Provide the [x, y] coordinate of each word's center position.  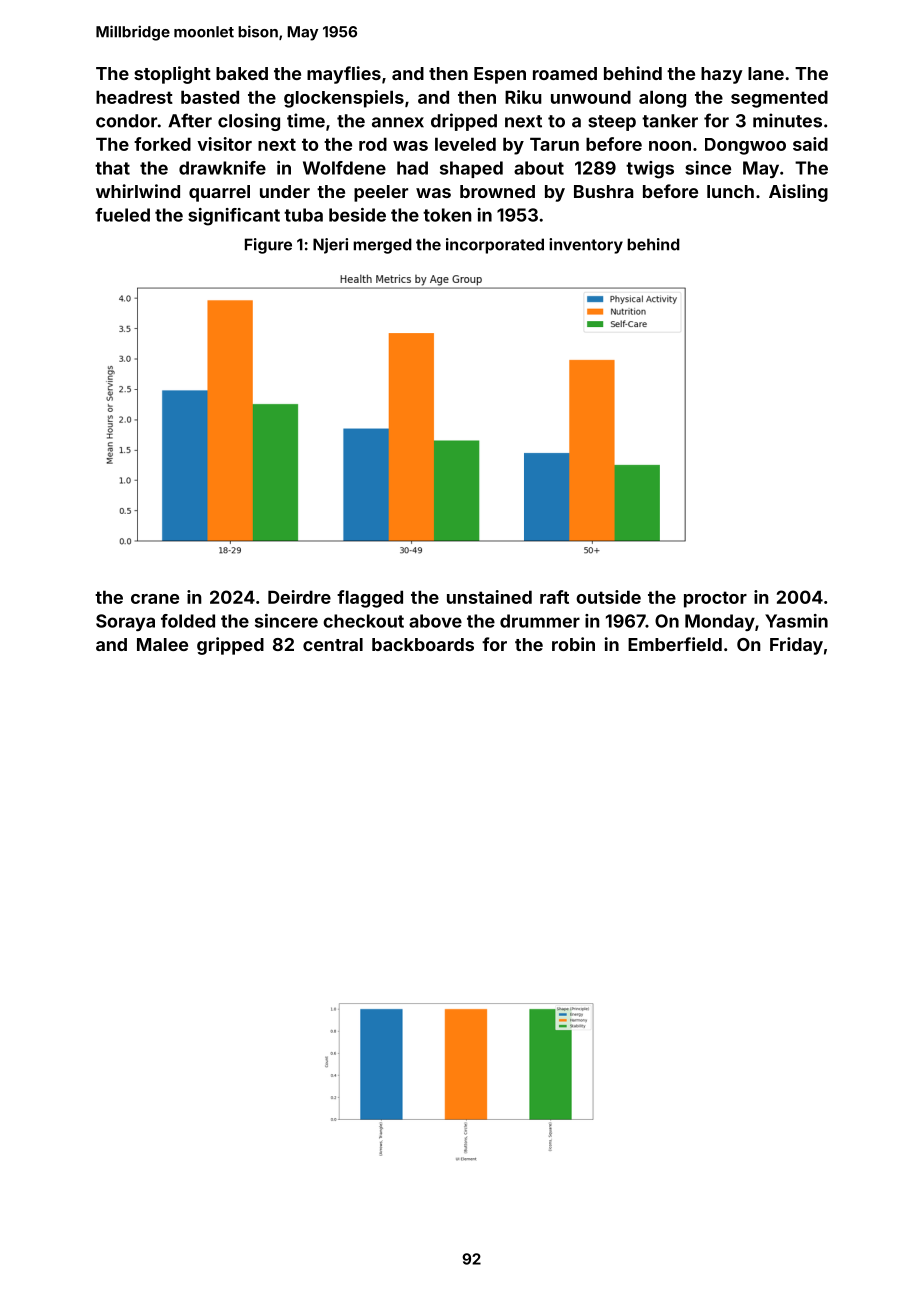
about [539, 168]
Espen [500, 75]
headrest [134, 97]
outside [608, 597]
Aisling [798, 193]
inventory [586, 246]
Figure [268, 246]
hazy [721, 75]
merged [382, 246]
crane [155, 599]
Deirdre [299, 597]
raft [554, 597]
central [333, 644]
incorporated [495, 246]
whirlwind [138, 191]
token [447, 215]
